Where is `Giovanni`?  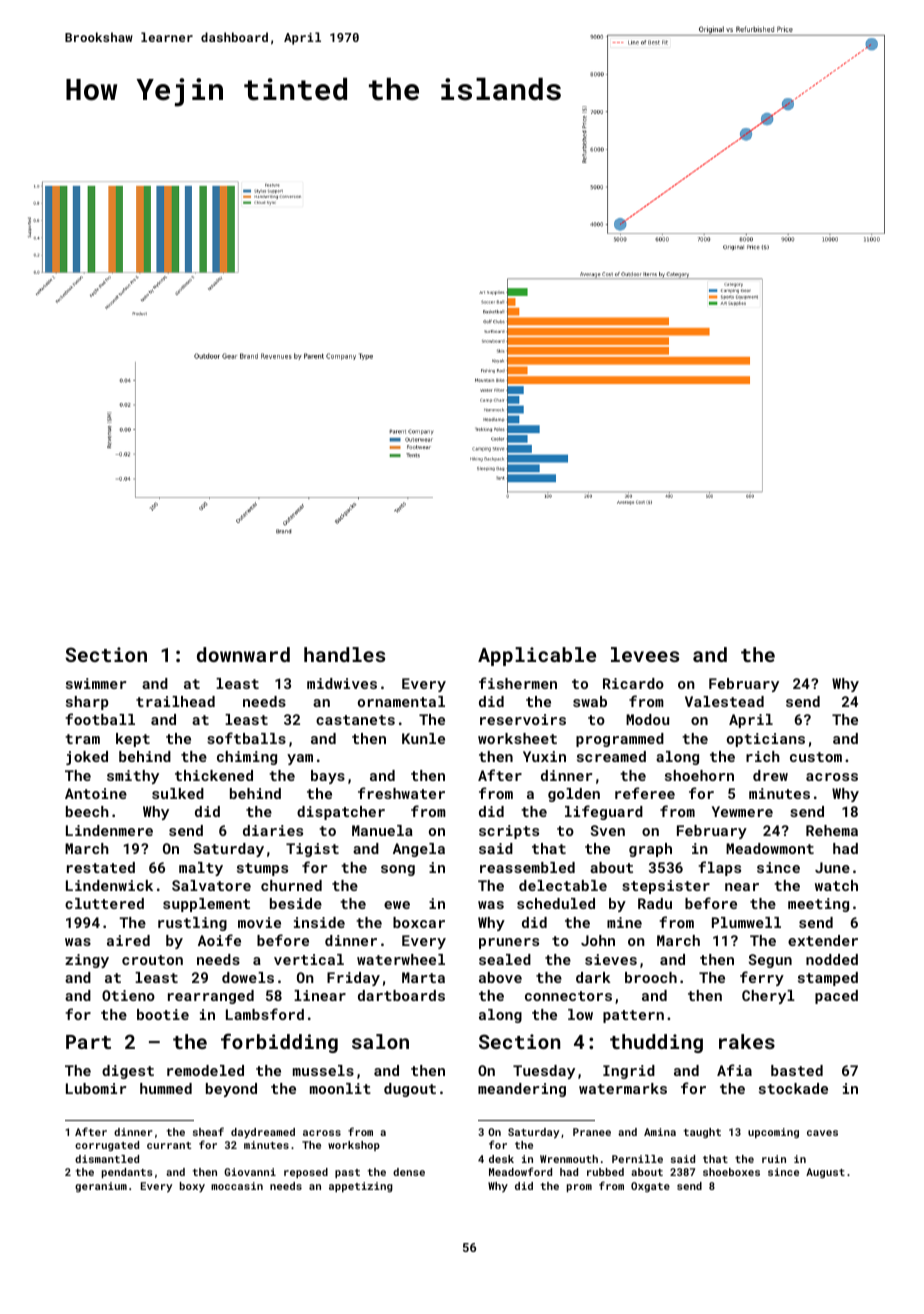 Giovanni is located at coordinates (250, 1172).
